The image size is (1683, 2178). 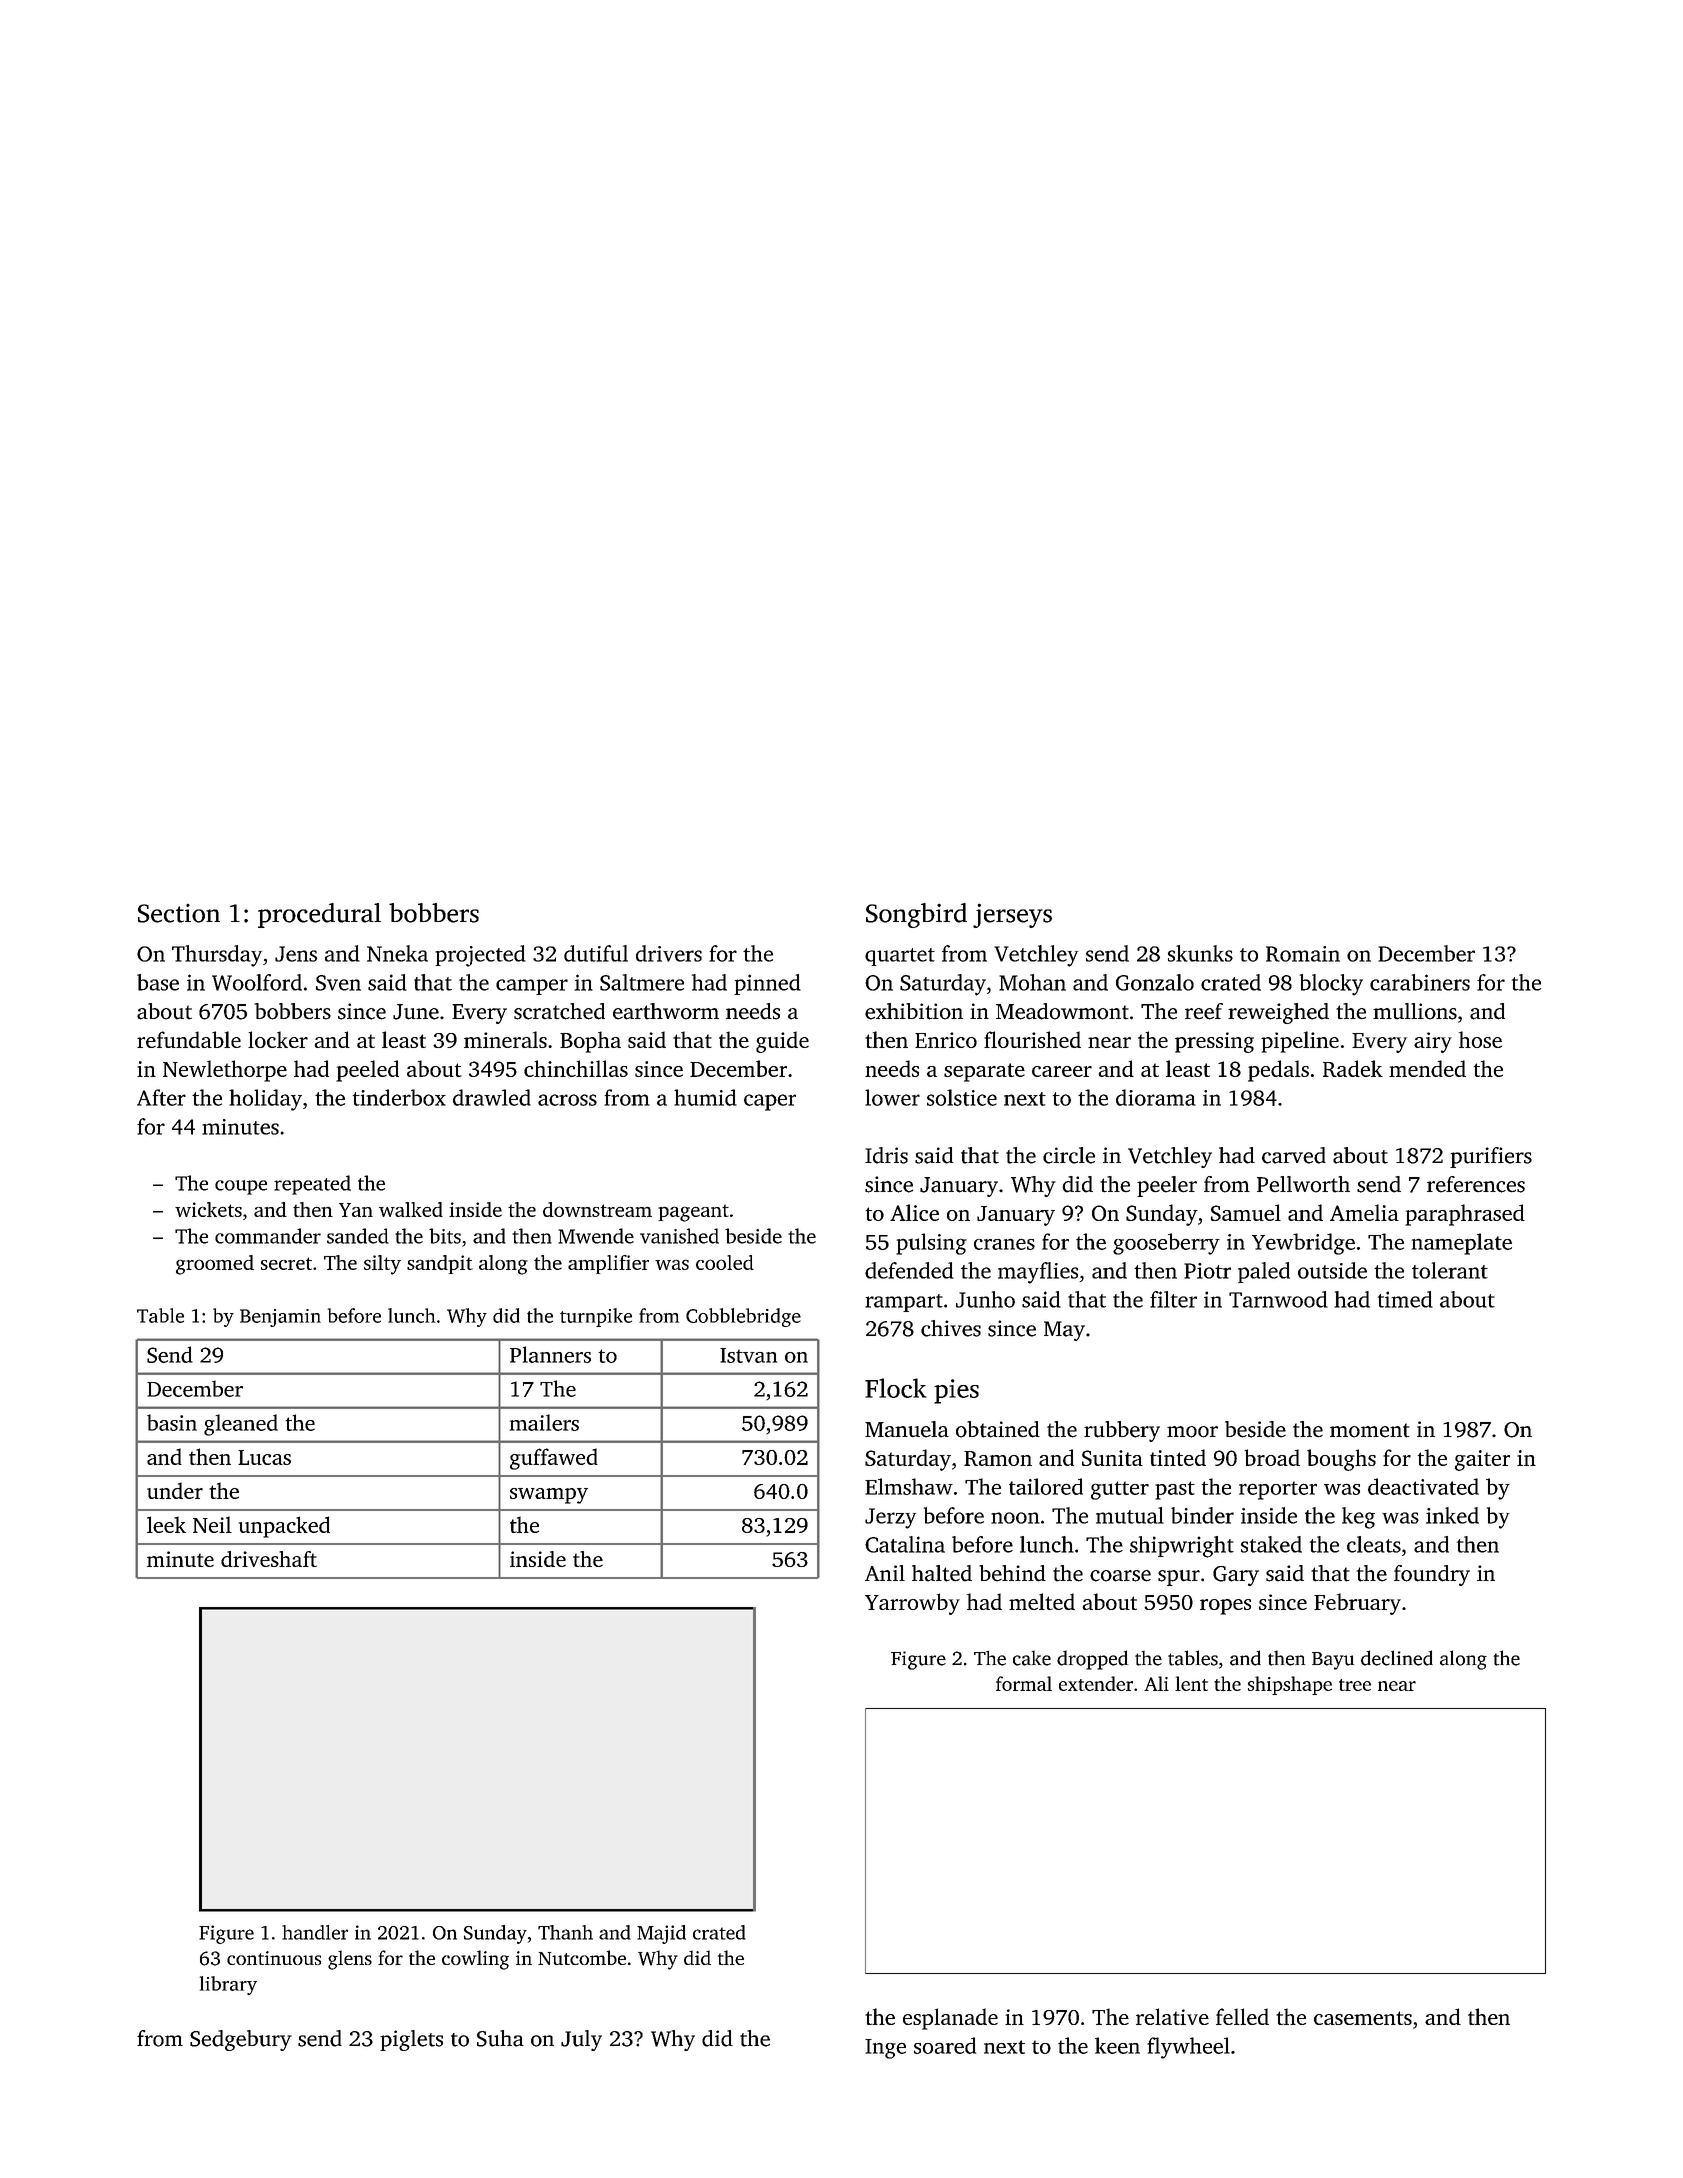 I want to click on jerseys, so click(x=1012, y=915).
